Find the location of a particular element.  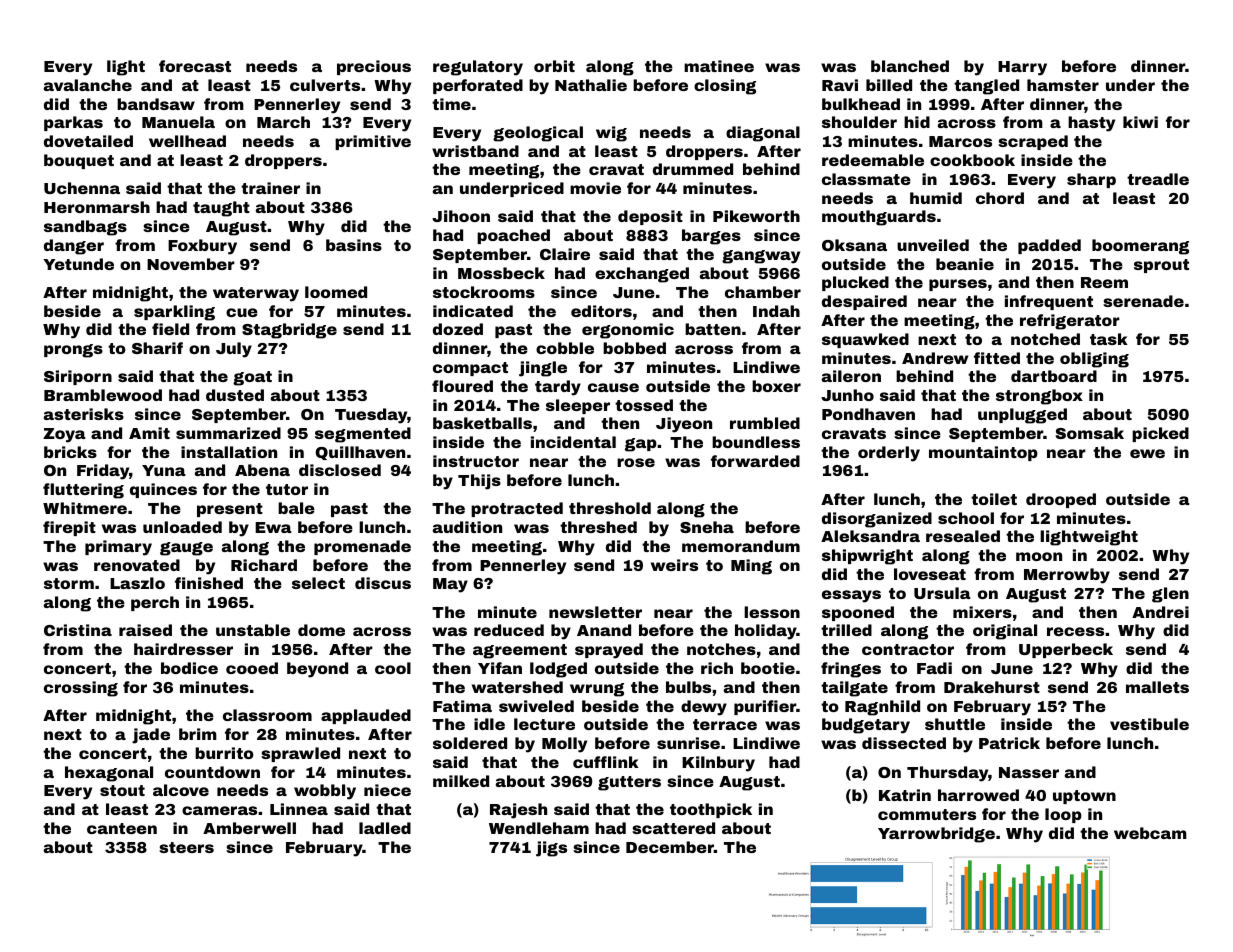

weirs is located at coordinates (674, 565).
